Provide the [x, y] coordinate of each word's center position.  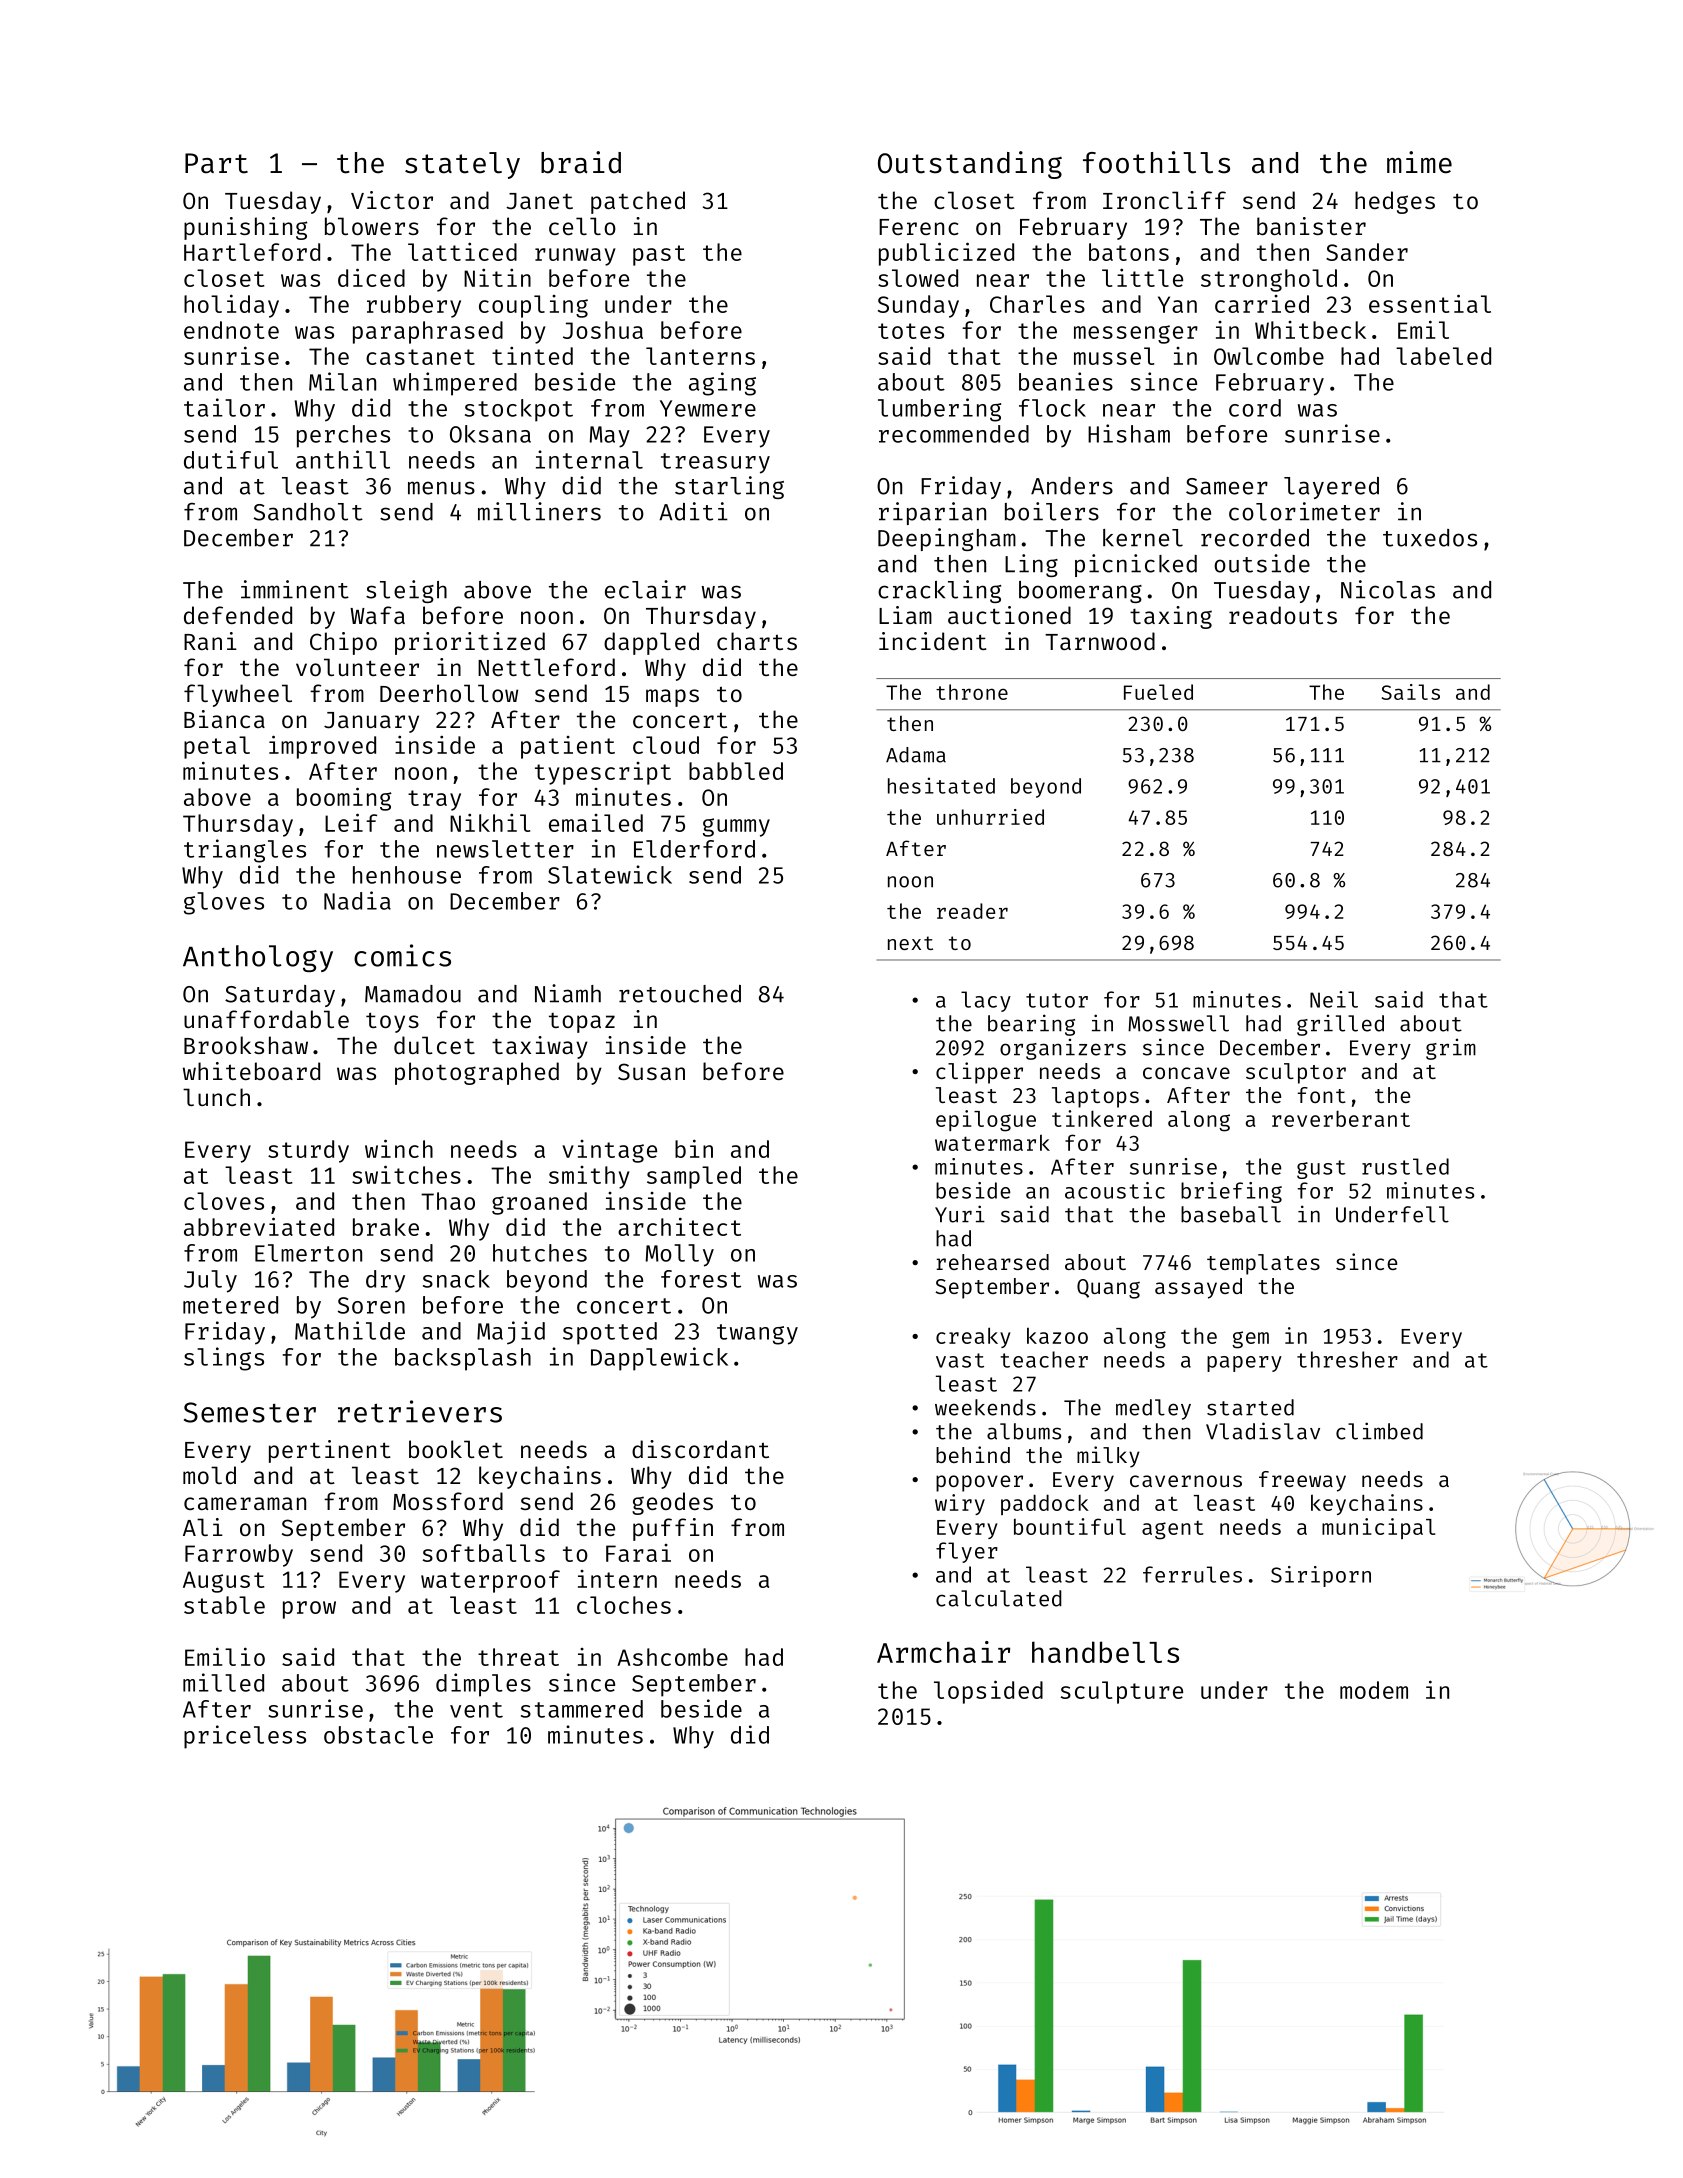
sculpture [1122, 1692]
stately [462, 165]
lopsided [988, 1692]
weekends [985, 1407]
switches [406, 1174]
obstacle [378, 1735]
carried [1262, 304]
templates [1263, 1264]
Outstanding [970, 165]
